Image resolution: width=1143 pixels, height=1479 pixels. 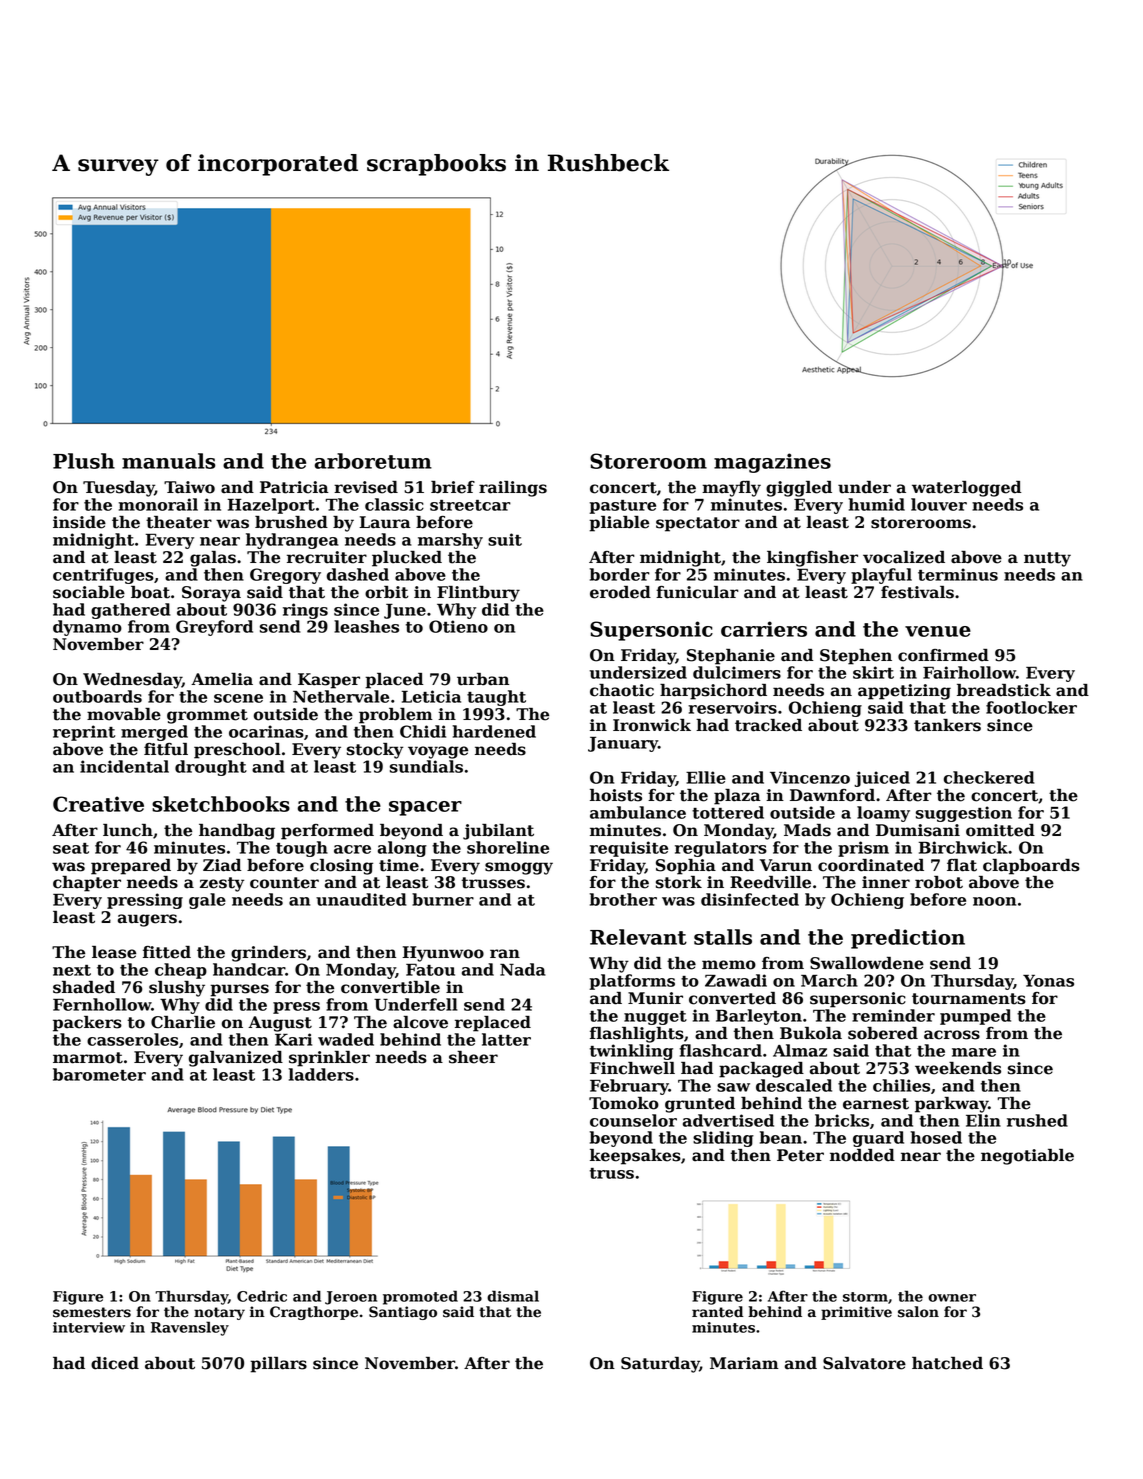 What do you see at coordinates (513, 1296) in the screenshot?
I see `dismal` at bounding box center [513, 1296].
